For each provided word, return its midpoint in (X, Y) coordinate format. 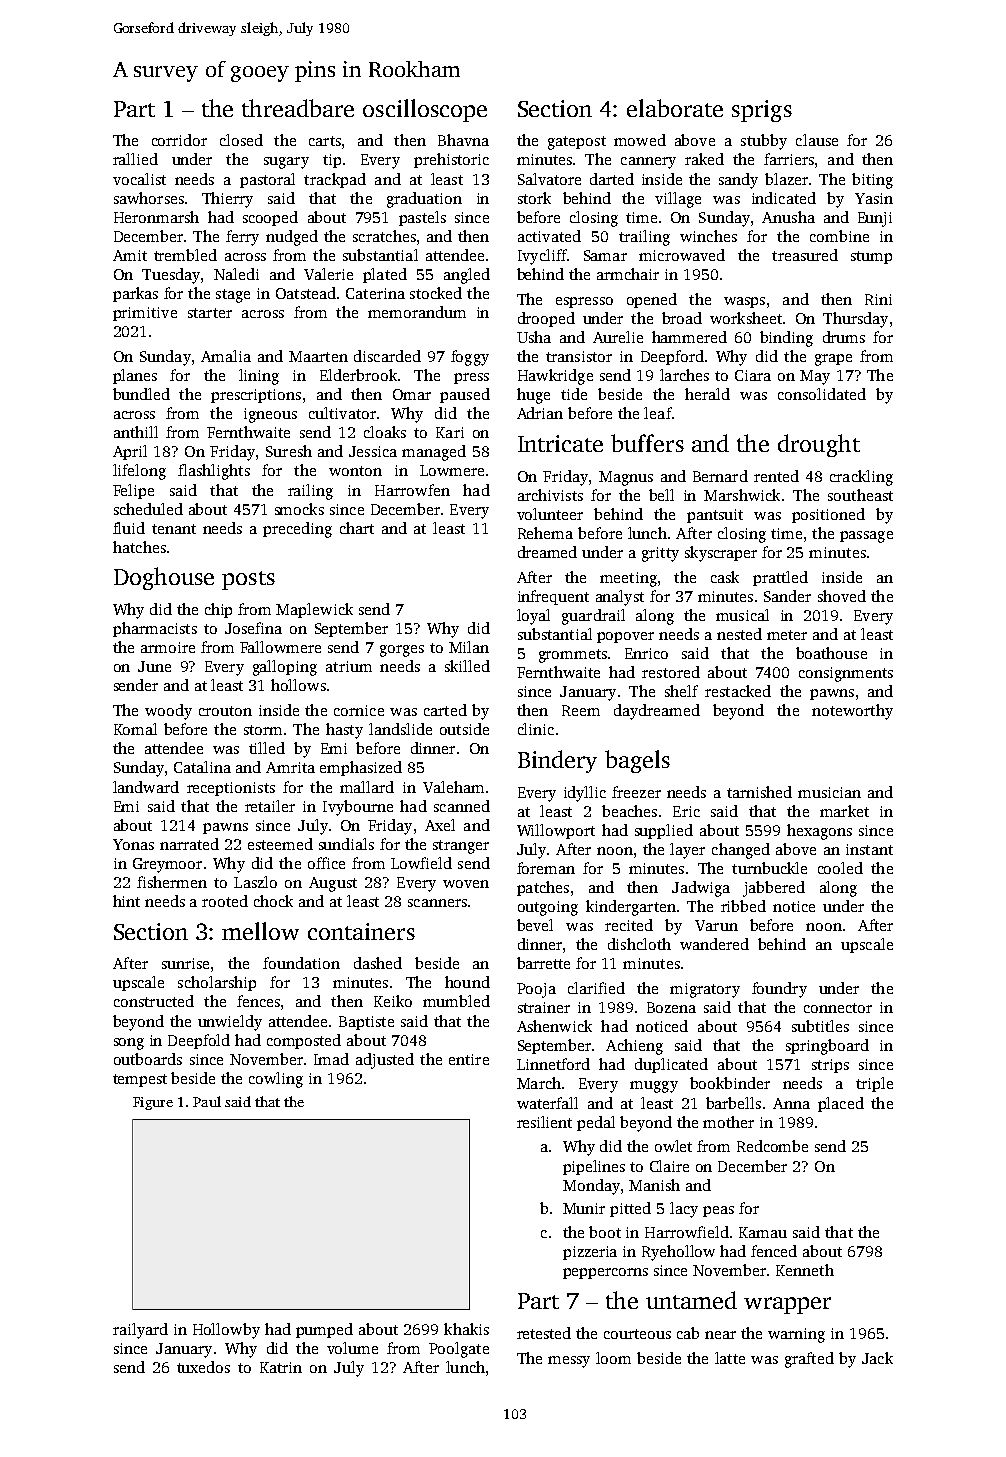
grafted (809, 1360)
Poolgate (459, 1350)
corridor (179, 140)
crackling (861, 478)
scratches (384, 236)
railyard (140, 1331)
